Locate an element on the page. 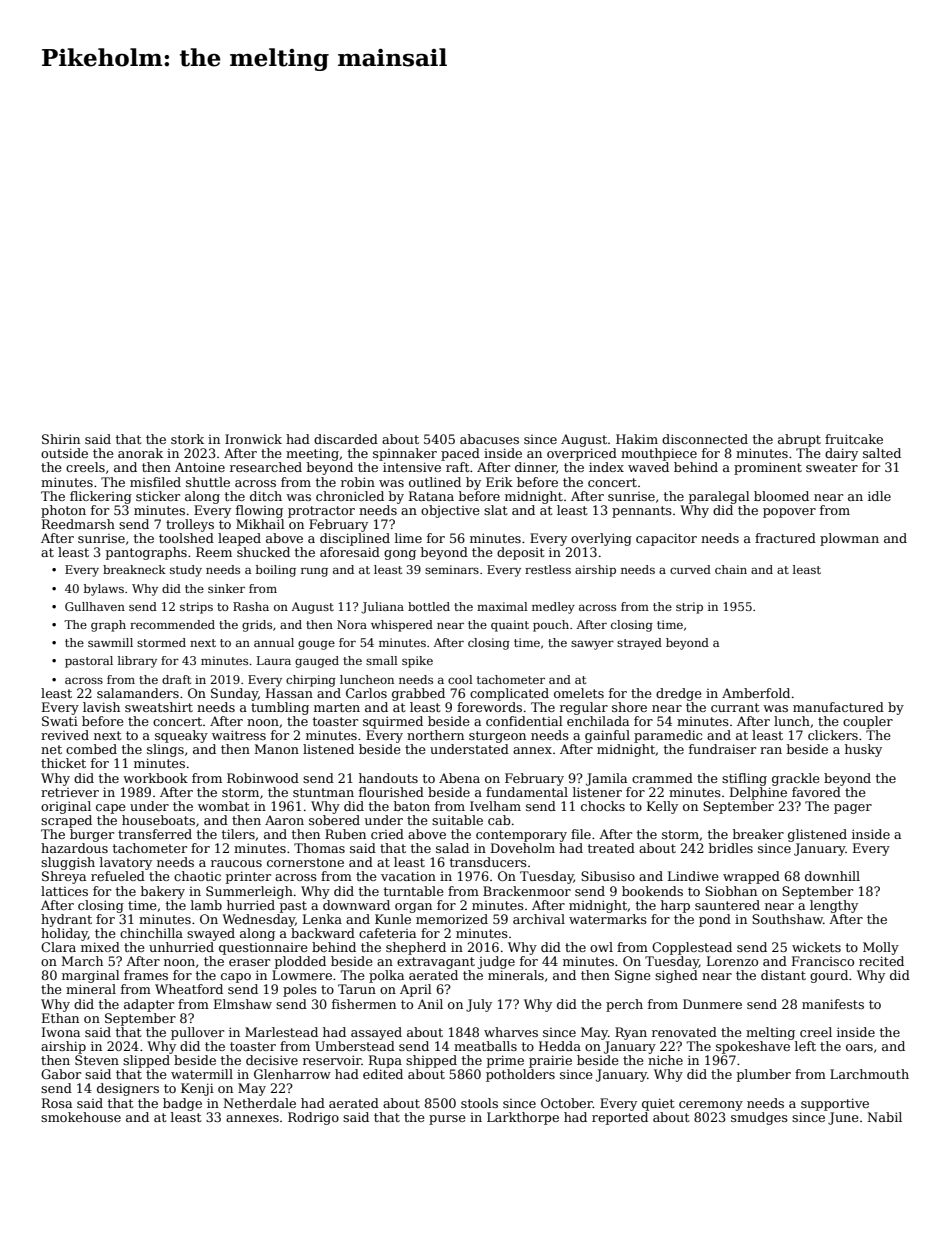 This document has height=1233, width=952. Amberfold is located at coordinates (756, 693).
